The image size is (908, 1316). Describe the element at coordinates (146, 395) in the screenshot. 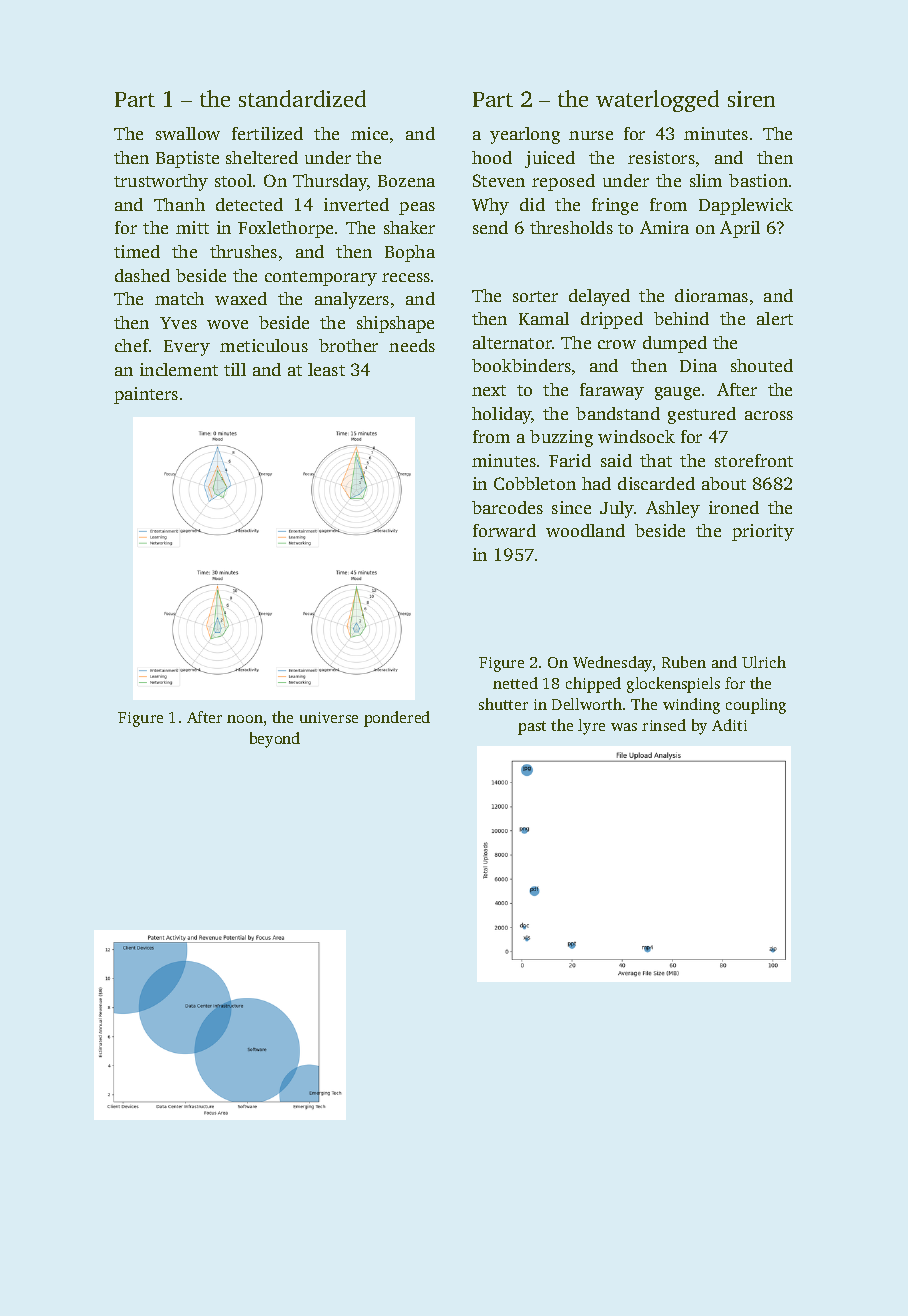

I see `painters` at that location.
